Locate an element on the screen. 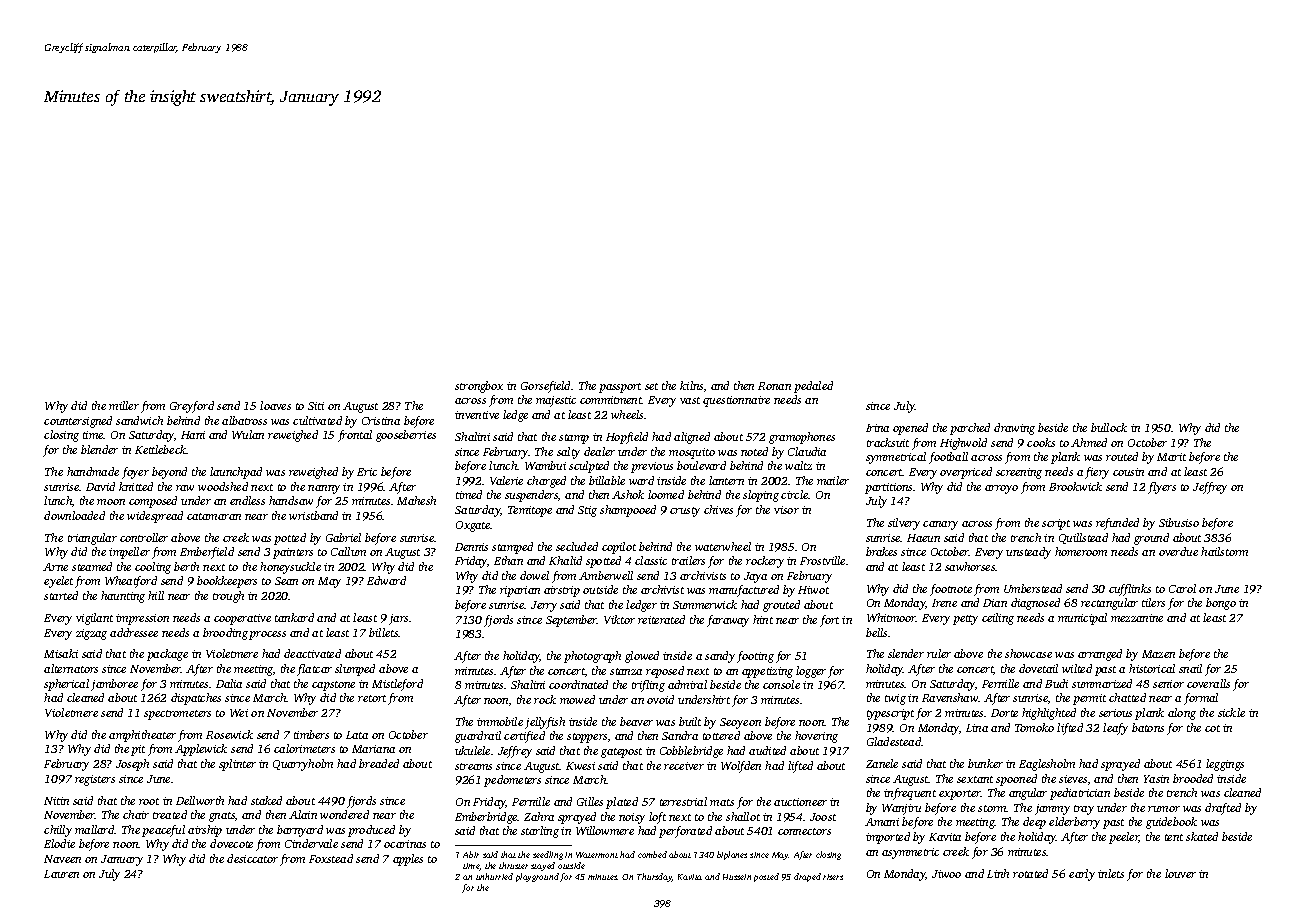  connectors is located at coordinates (804, 831).
